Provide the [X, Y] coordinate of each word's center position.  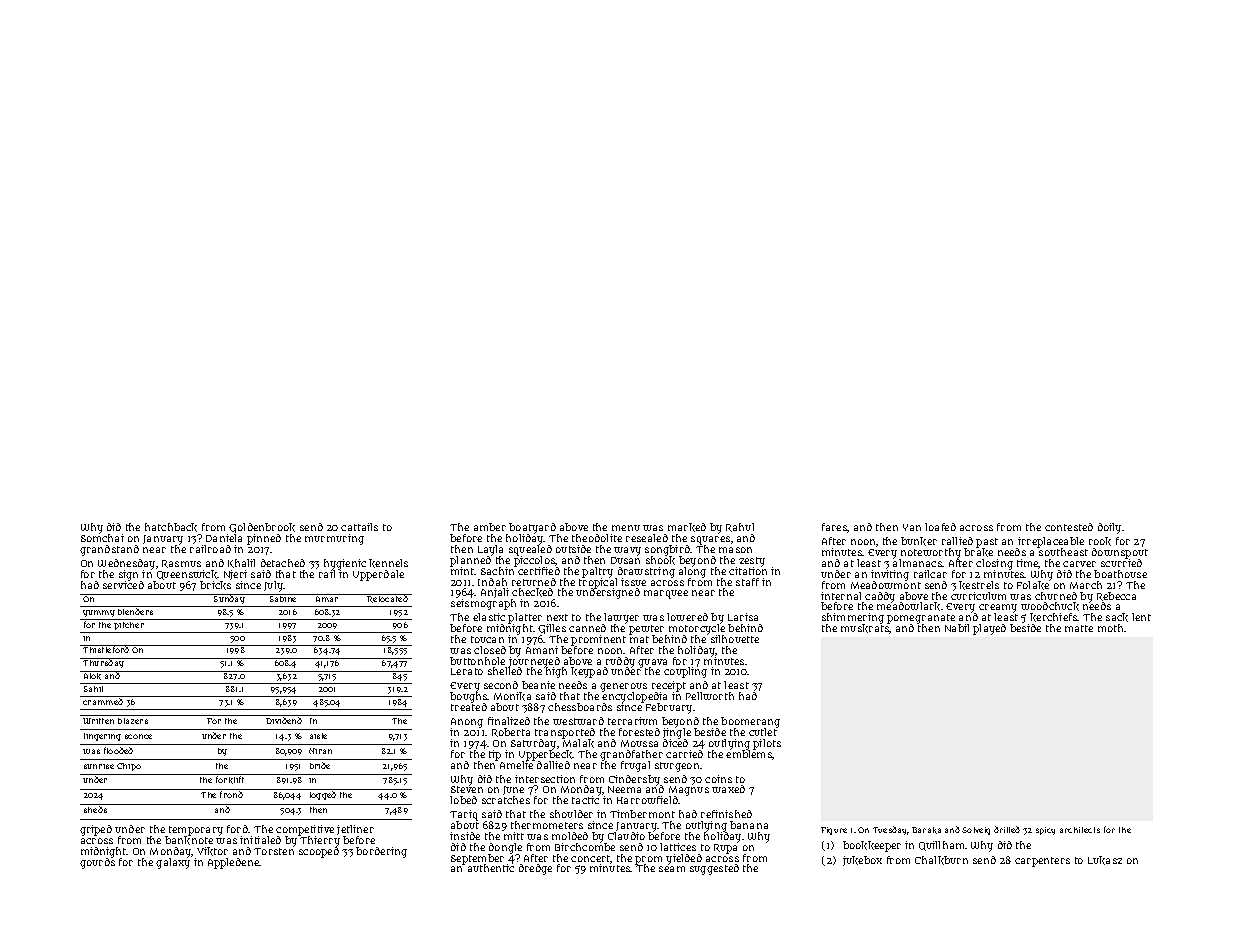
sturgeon [677, 767]
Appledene [233, 863]
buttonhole [477, 661]
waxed [728, 789]
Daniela [224, 538]
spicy [1045, 831]
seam [672, 869]
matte [1079, 628]
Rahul [740, 527]
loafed [940, 527]
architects [1080, 830]
